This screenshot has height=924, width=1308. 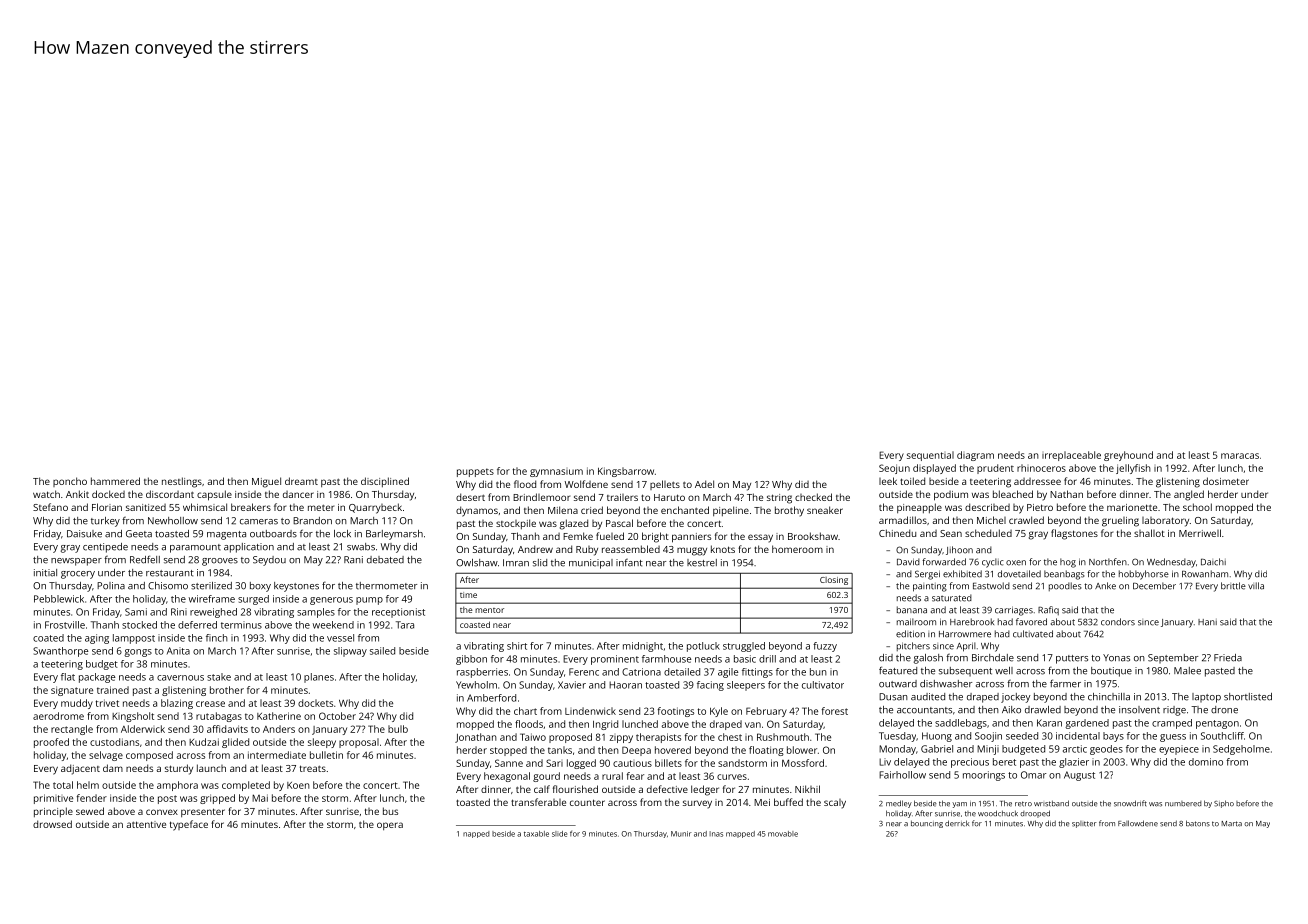 I want to click on potluck, so click(x=703, y=647).
